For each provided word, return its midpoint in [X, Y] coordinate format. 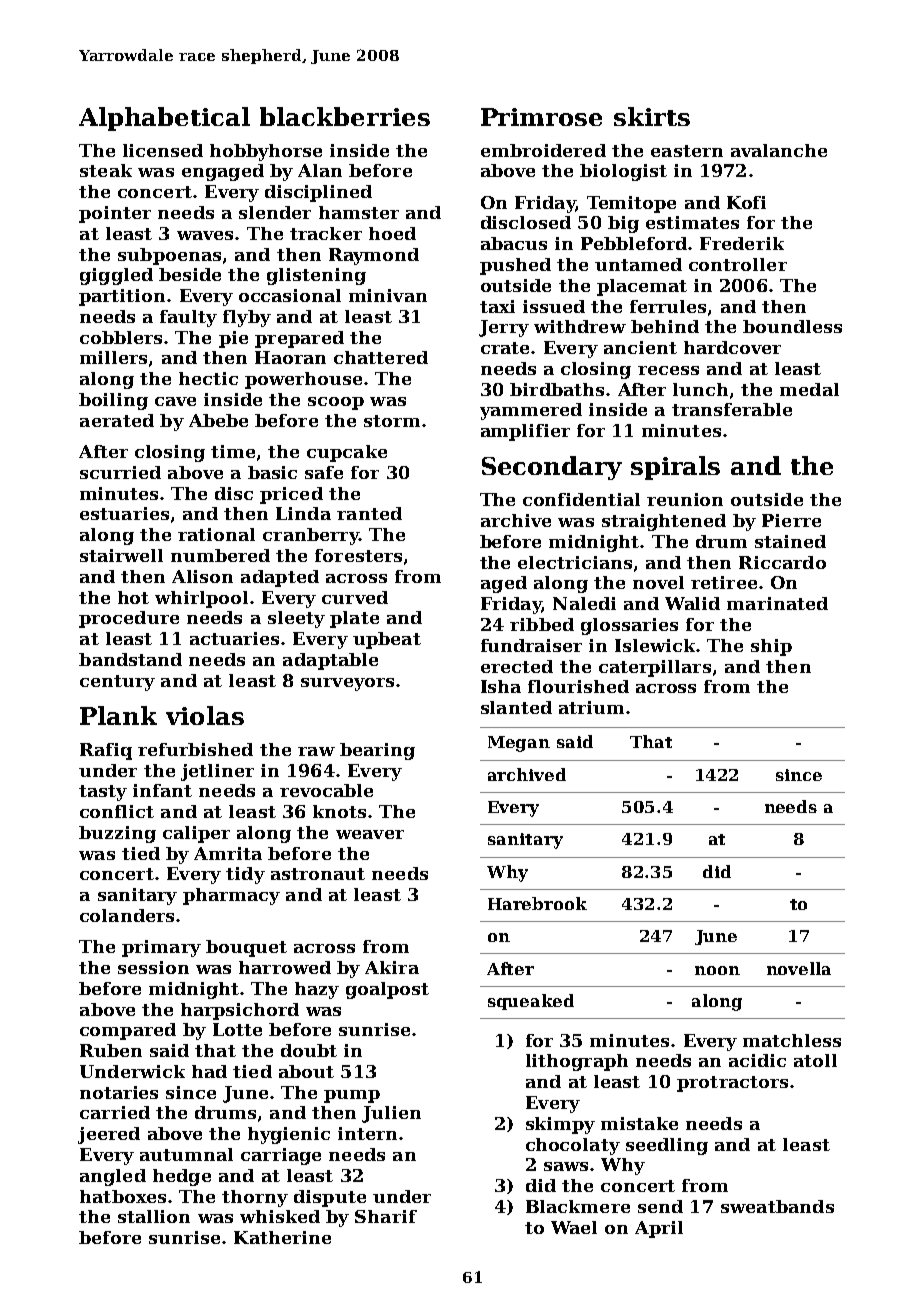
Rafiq [106, 751]
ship [771, 647]
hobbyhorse [266, 152]
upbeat [387, 640]
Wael [574, 1227]
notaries [119, 1092]
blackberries [345, 116]
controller [738, 264]
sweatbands [777, 1206]
